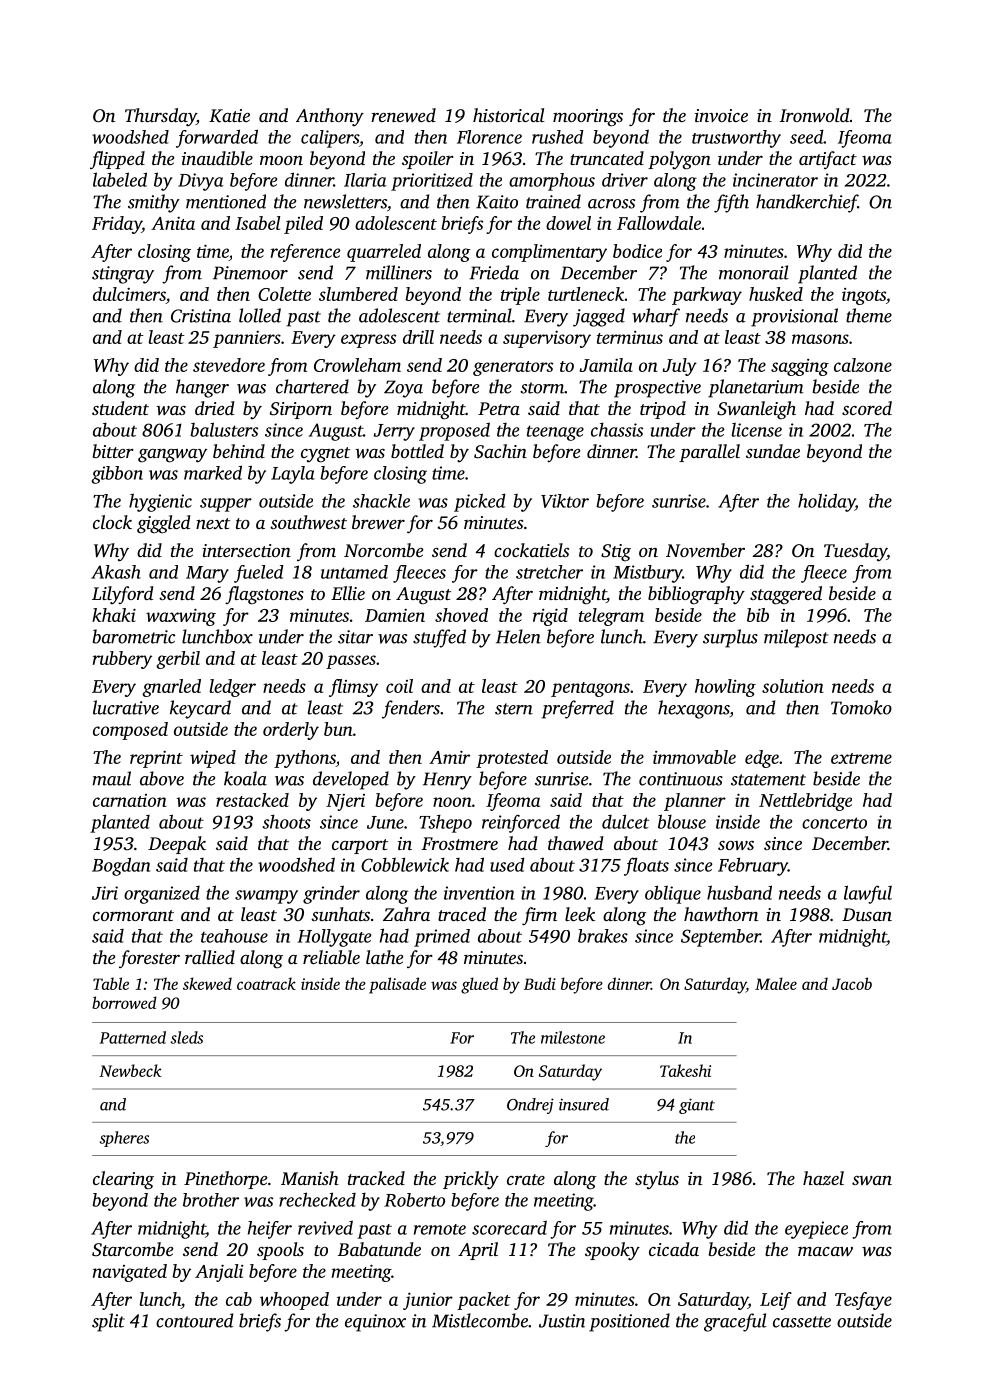 The width and height of the image is (984, 1397). What do you see at coordinates (123, 1180) in the image?
I see `clearing` at bounding box center [123, 1180].
